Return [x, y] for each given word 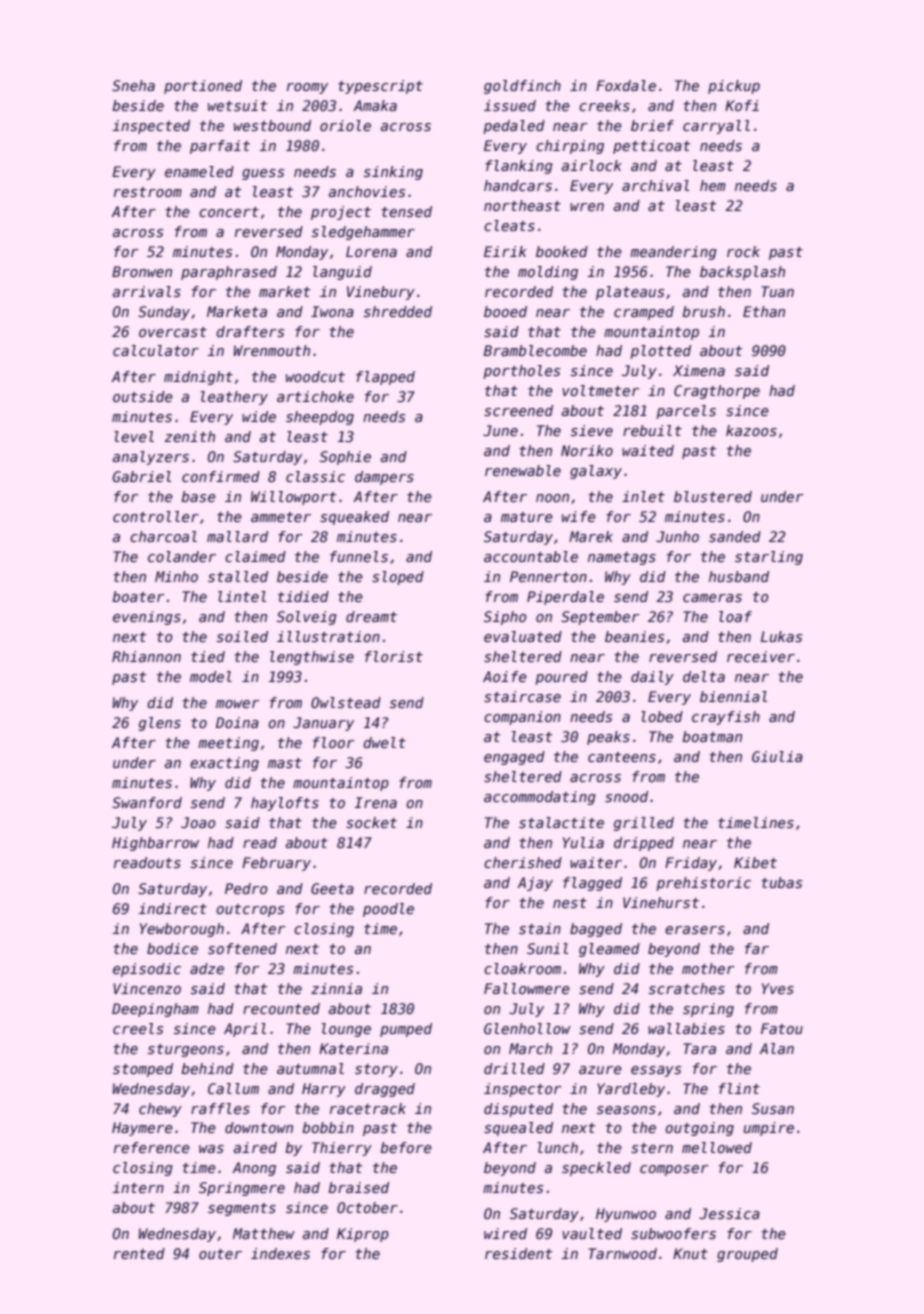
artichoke [315, 396]
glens [160, 724]
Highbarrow [155, 844]
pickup [734, 87]
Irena [375, 802]
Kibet [755, 862]
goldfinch [522, 87]
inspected [151, 127]
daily [652, 678]
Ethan [764, 311]
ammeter [281, 517]
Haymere [142, 1129]
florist [394, 656]
